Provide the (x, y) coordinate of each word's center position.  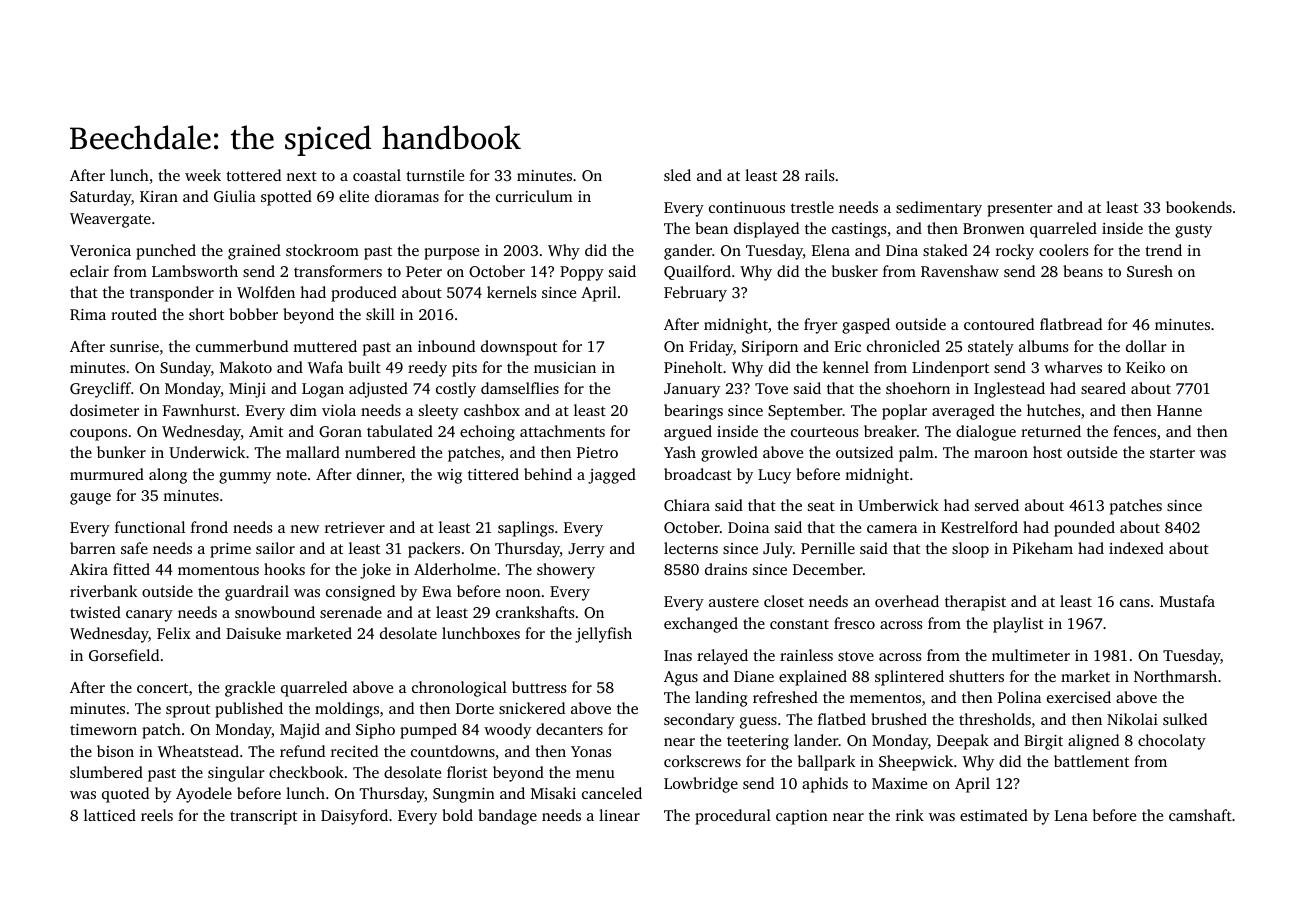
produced (364, 294)
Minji (247, 390)
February (695, 294)
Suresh (1150, 271)
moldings (347, 710)
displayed (766, 230)
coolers (1063, 250)
